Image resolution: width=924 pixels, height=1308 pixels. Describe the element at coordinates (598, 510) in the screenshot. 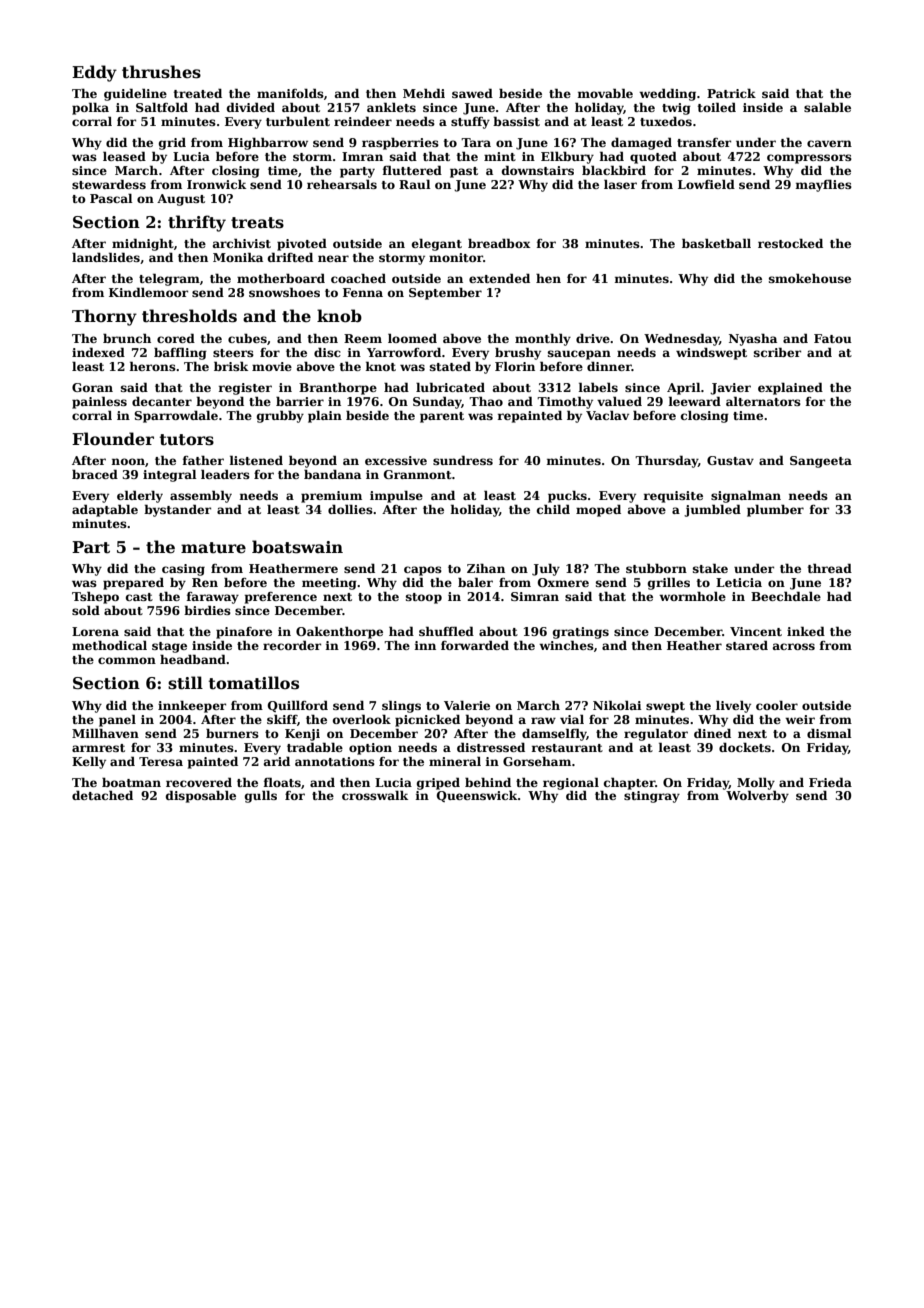

I see `moped` at that location.
